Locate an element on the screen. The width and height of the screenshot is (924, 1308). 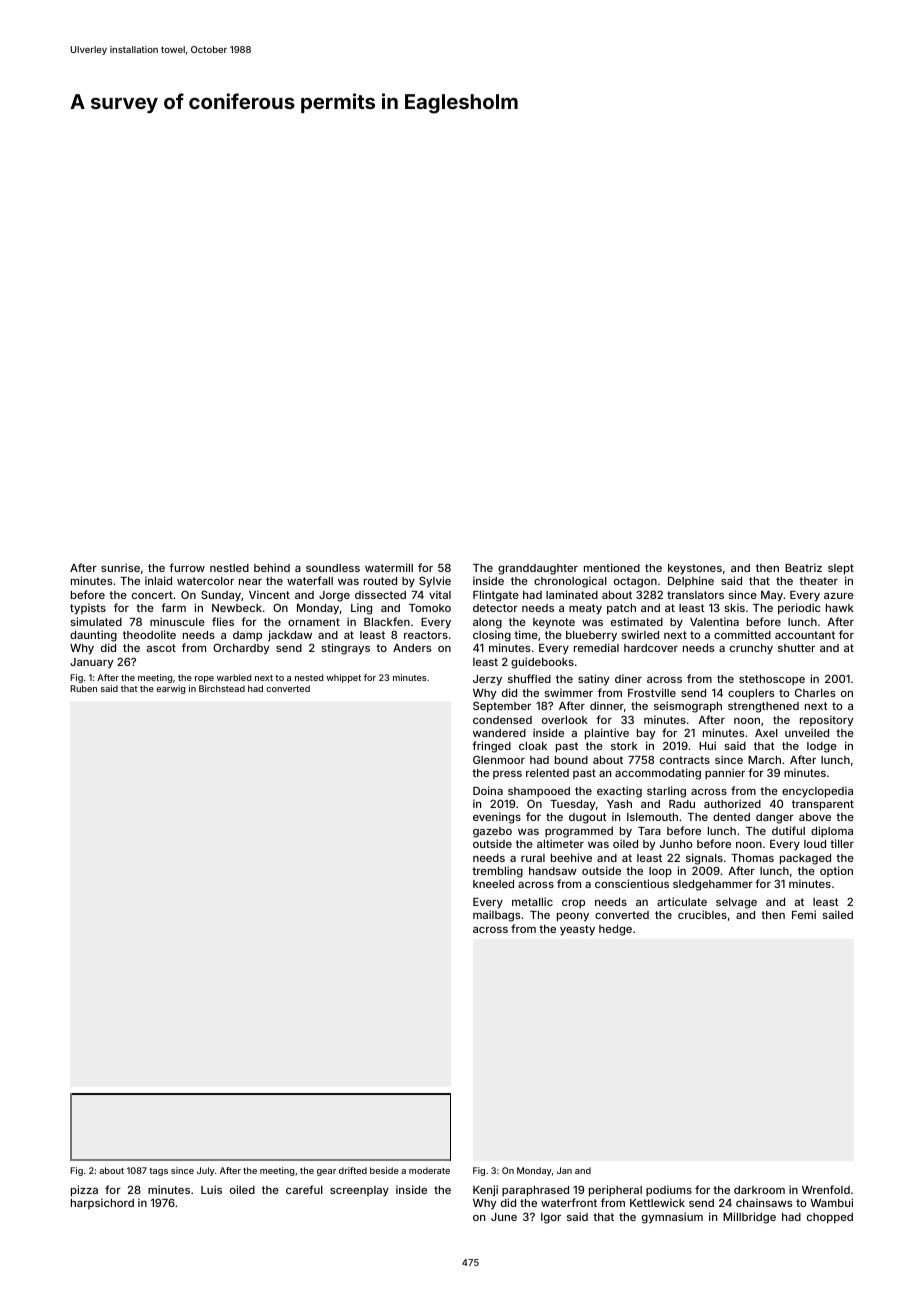
chopped is located at coordinates (830, 1218).
